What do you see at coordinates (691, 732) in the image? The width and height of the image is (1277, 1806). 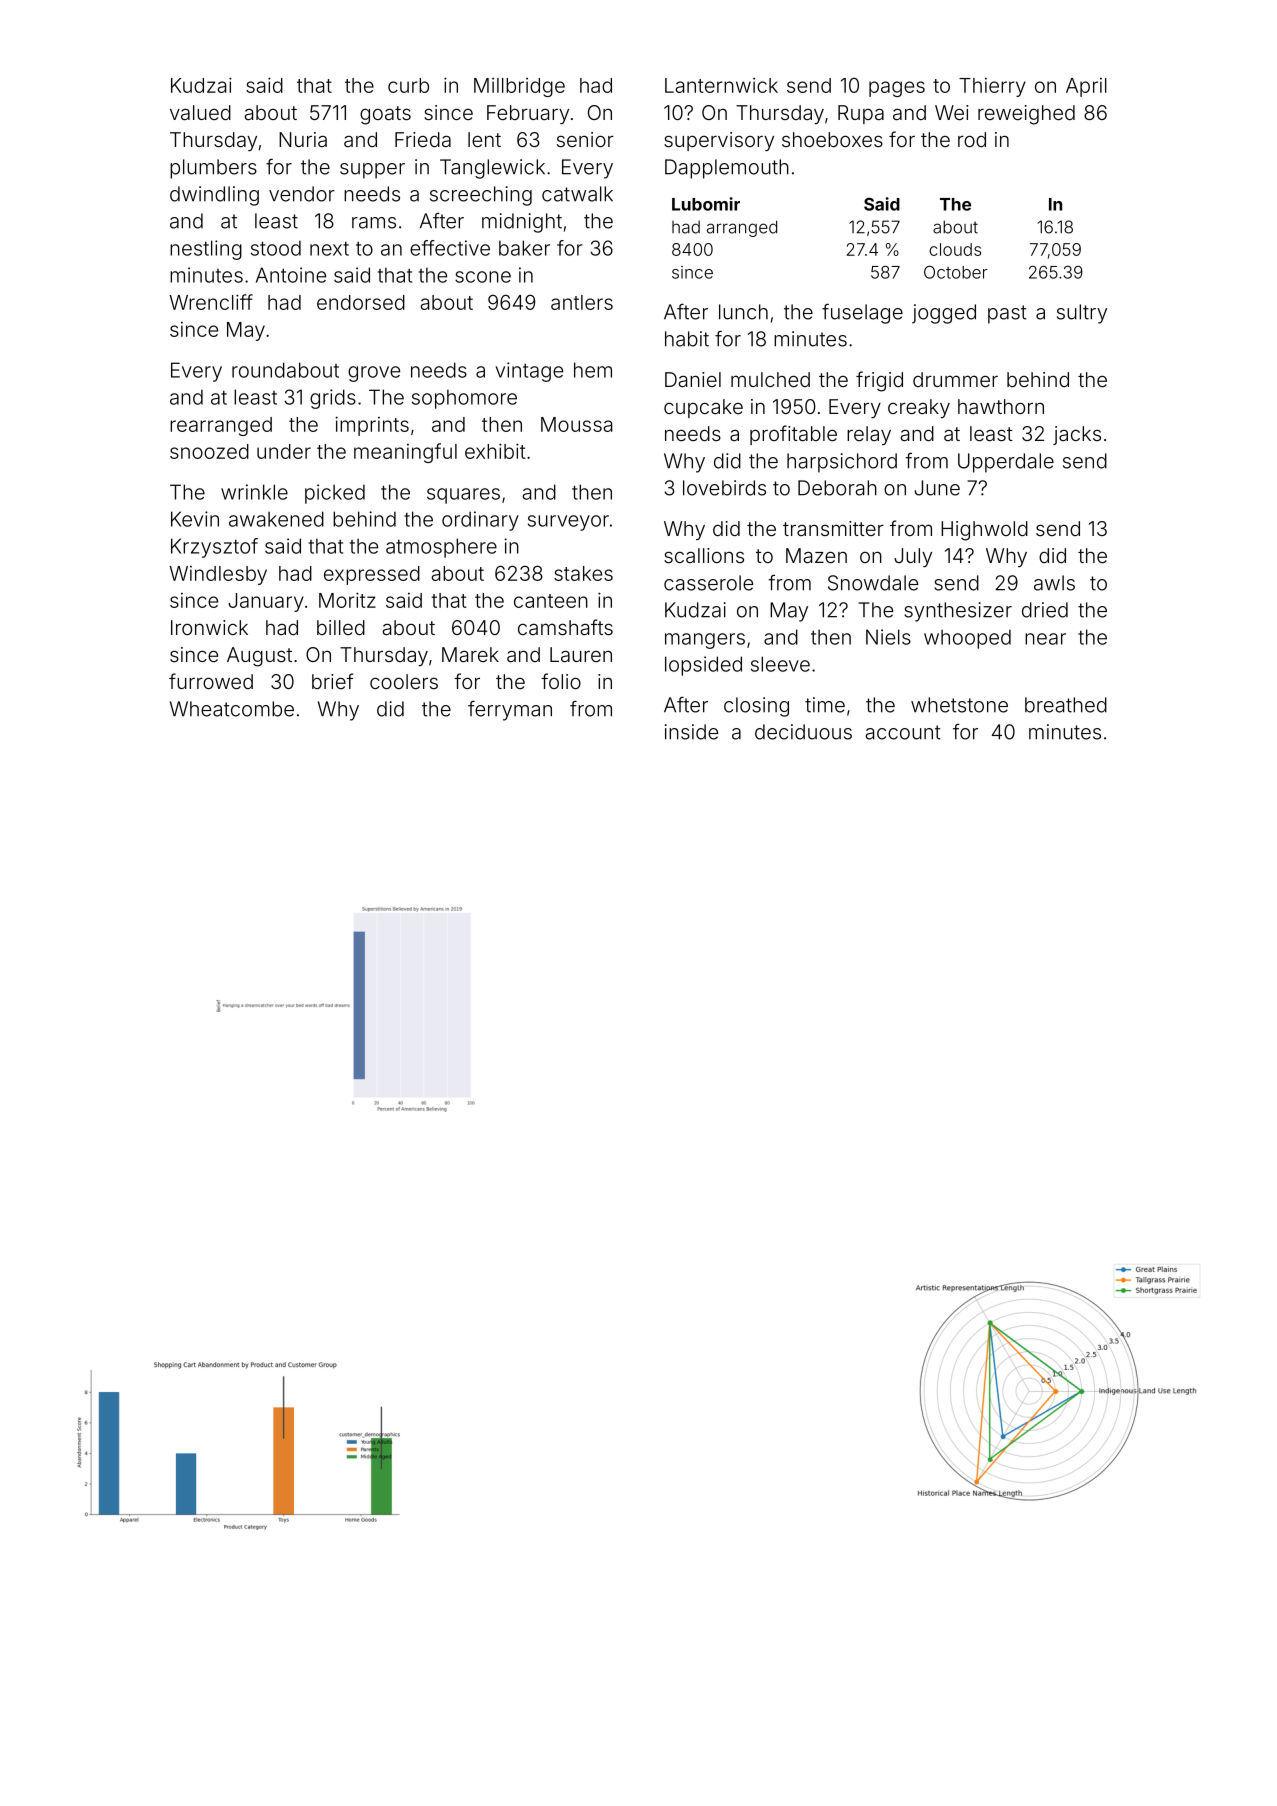 I see `inside` at bounding box center [691, 732].
